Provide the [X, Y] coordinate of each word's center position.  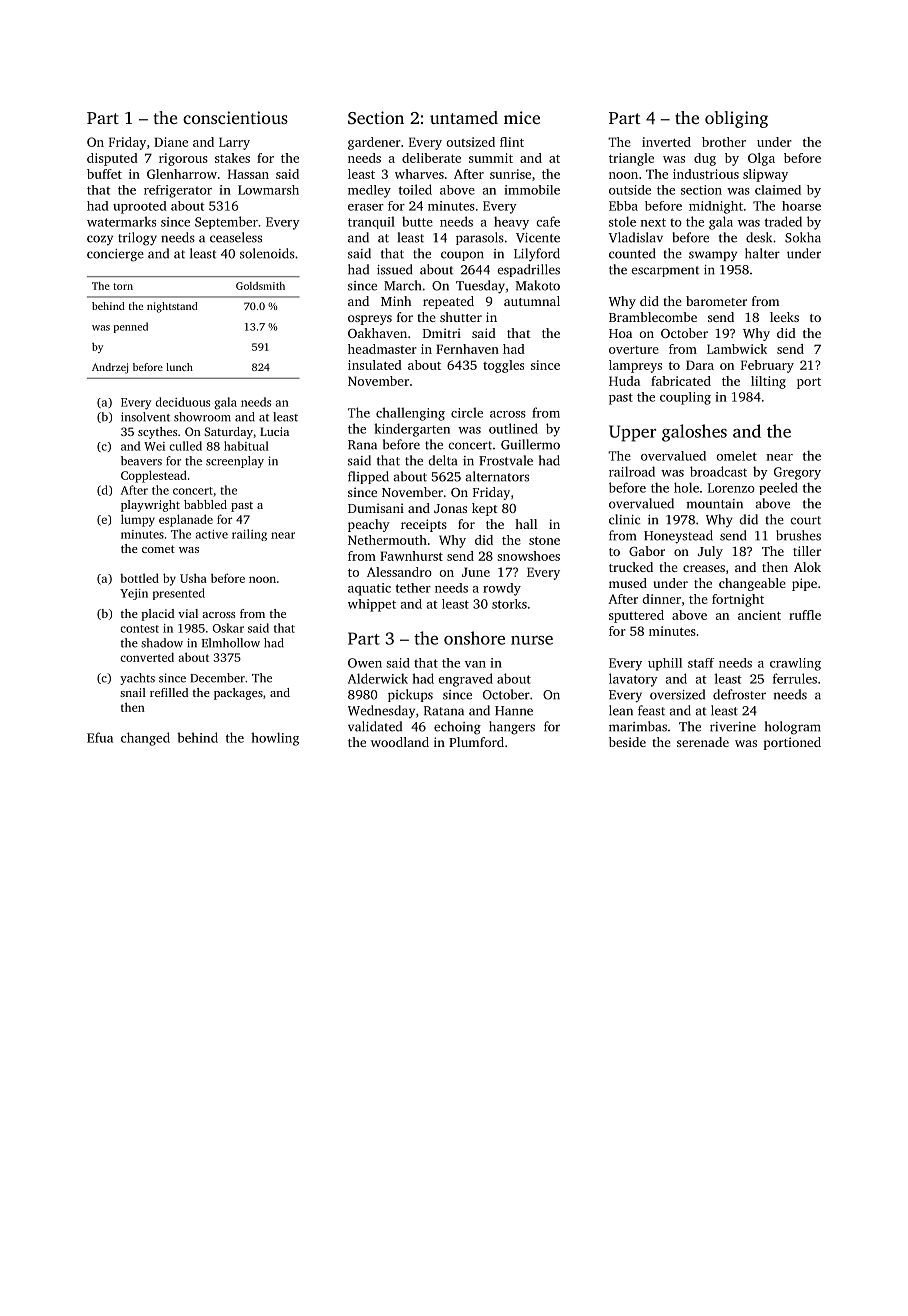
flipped [368, 477]
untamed [464, 117]
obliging [736, 119]
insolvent [145, 417]
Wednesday [381, 711]
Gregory [797, 473]
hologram [793, 728]
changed [145, 739]
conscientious [235, 117]
